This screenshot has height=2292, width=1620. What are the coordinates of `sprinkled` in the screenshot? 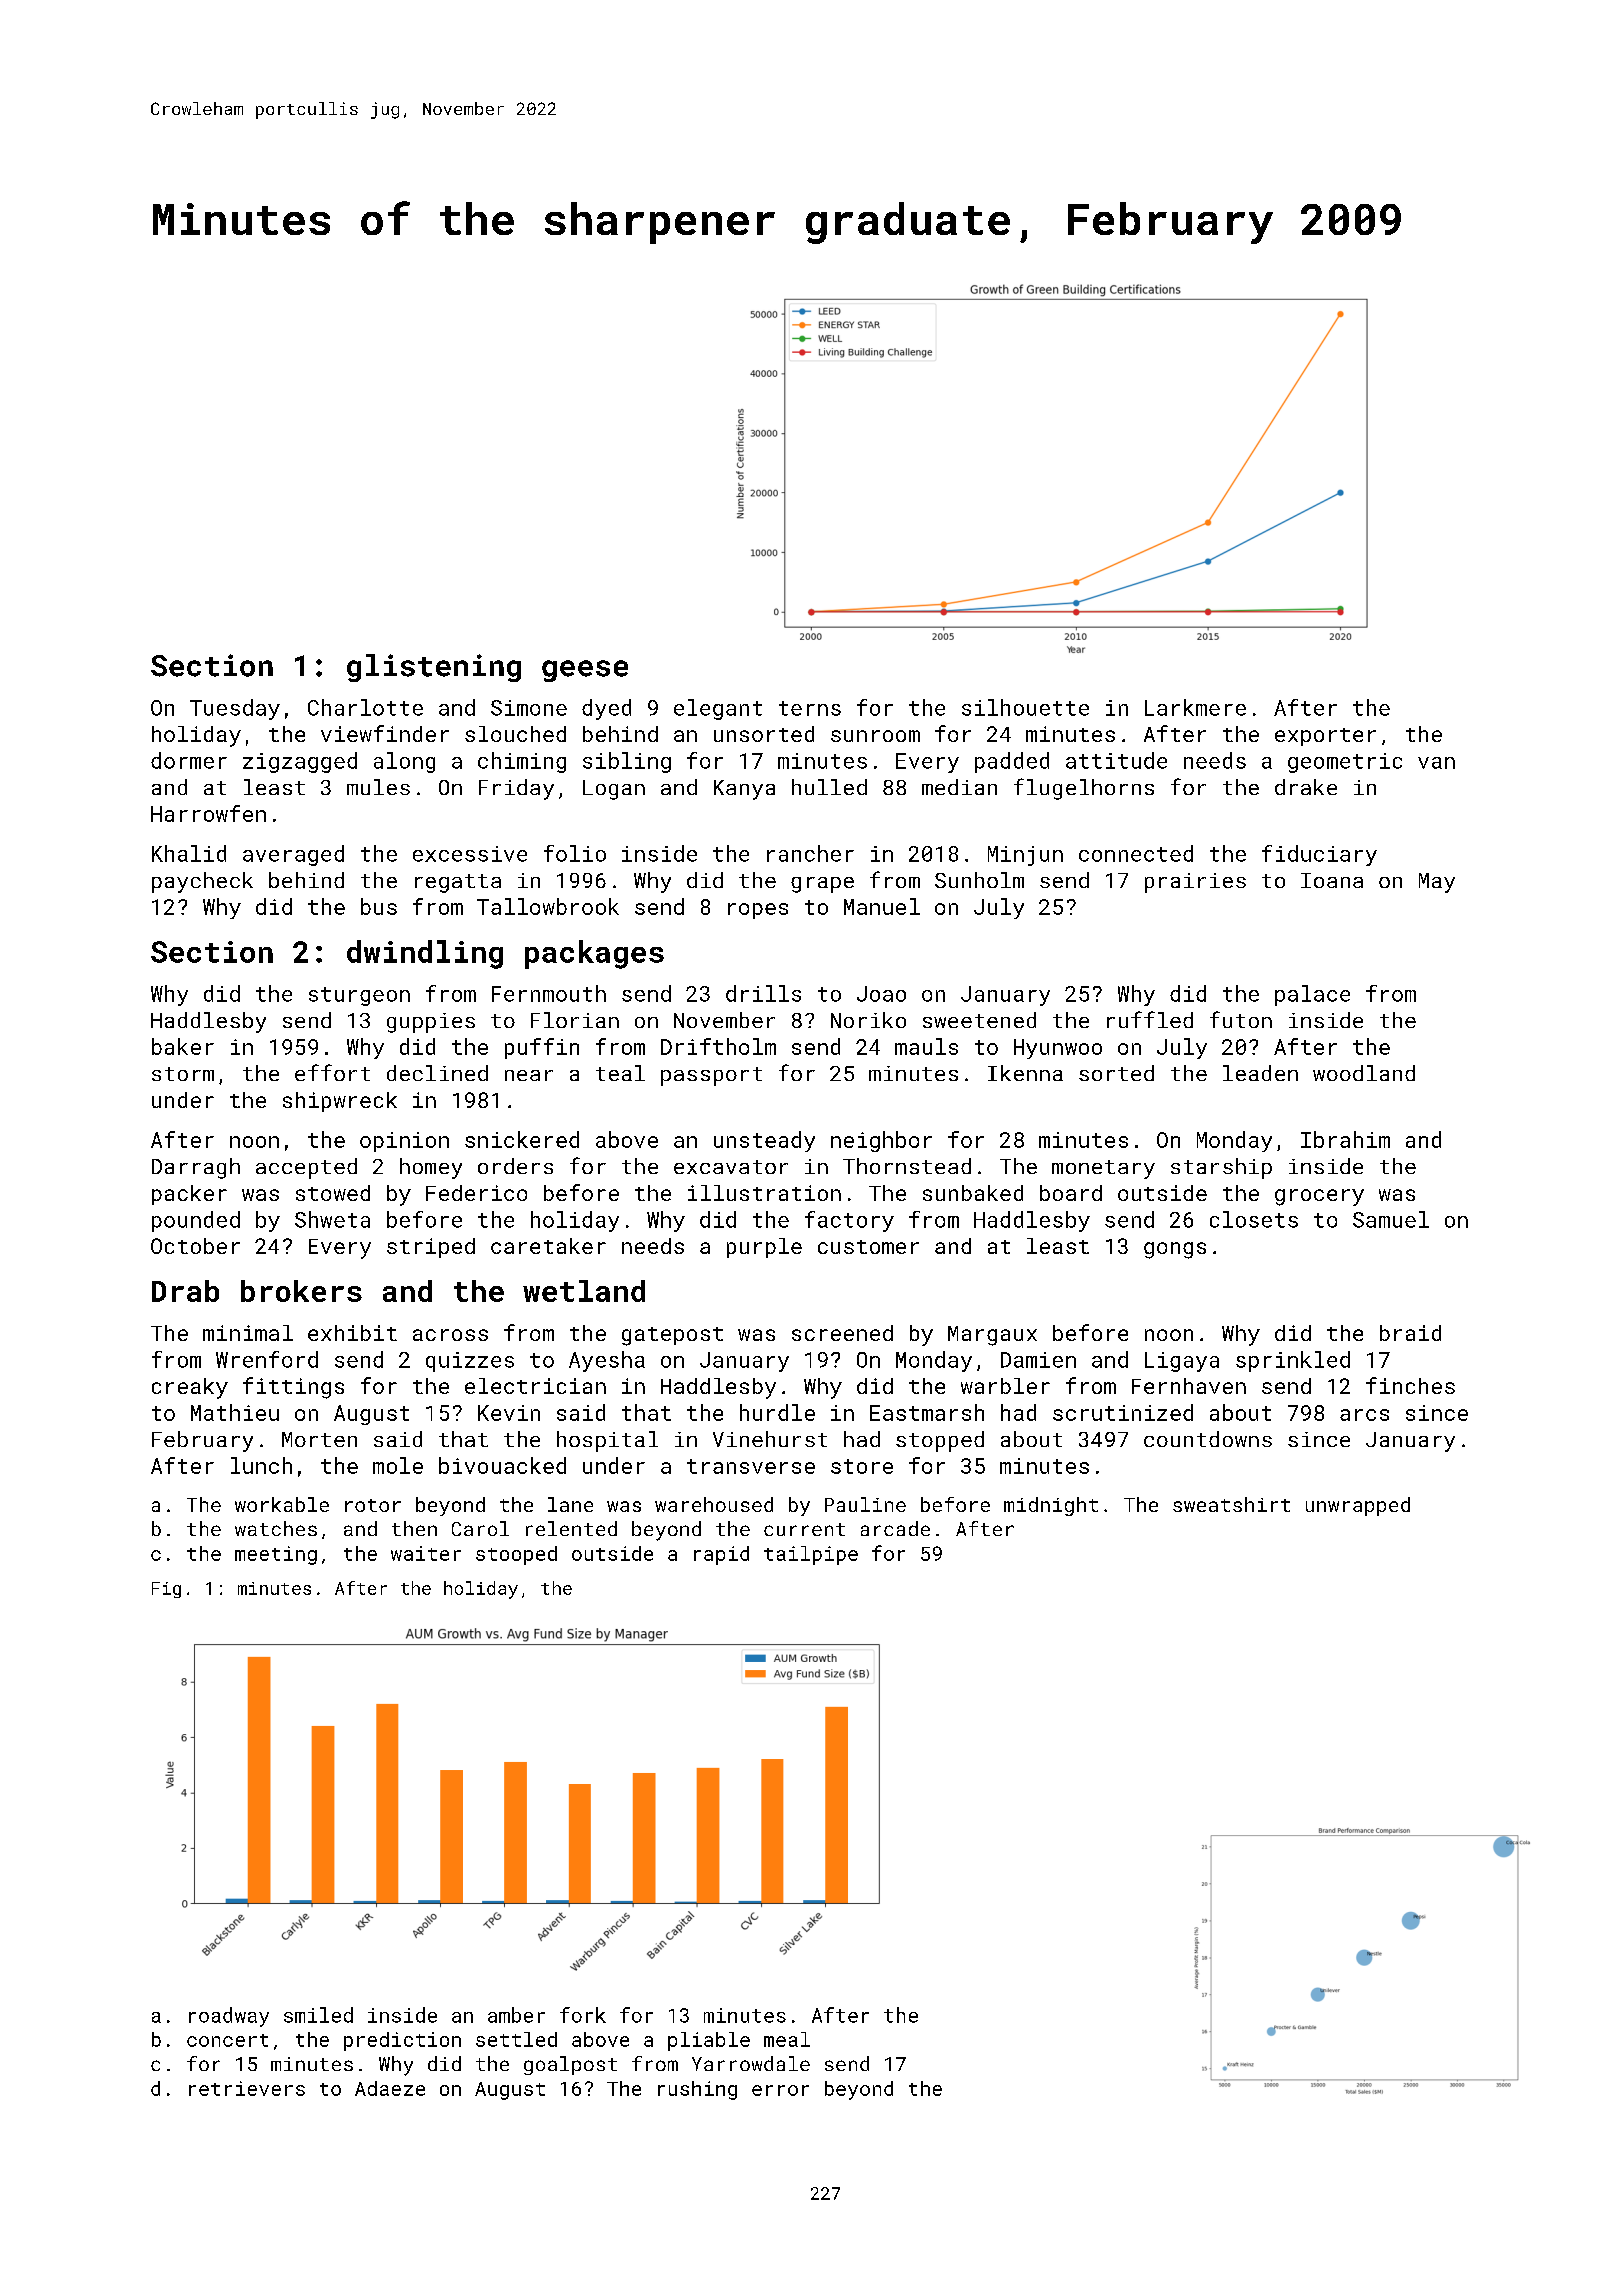 It's located at (1293, 1361).
